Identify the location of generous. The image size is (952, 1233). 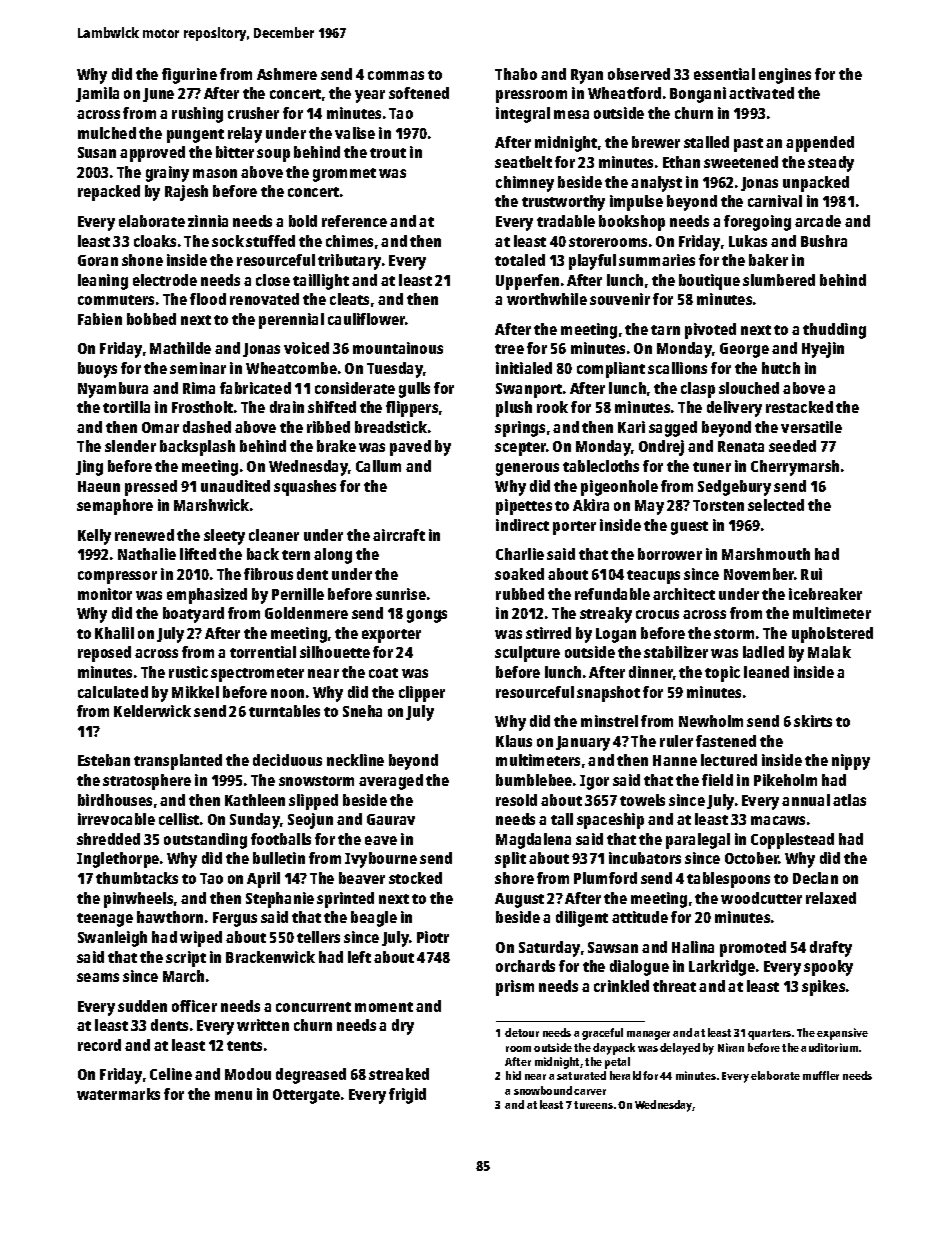
(527, 469).
